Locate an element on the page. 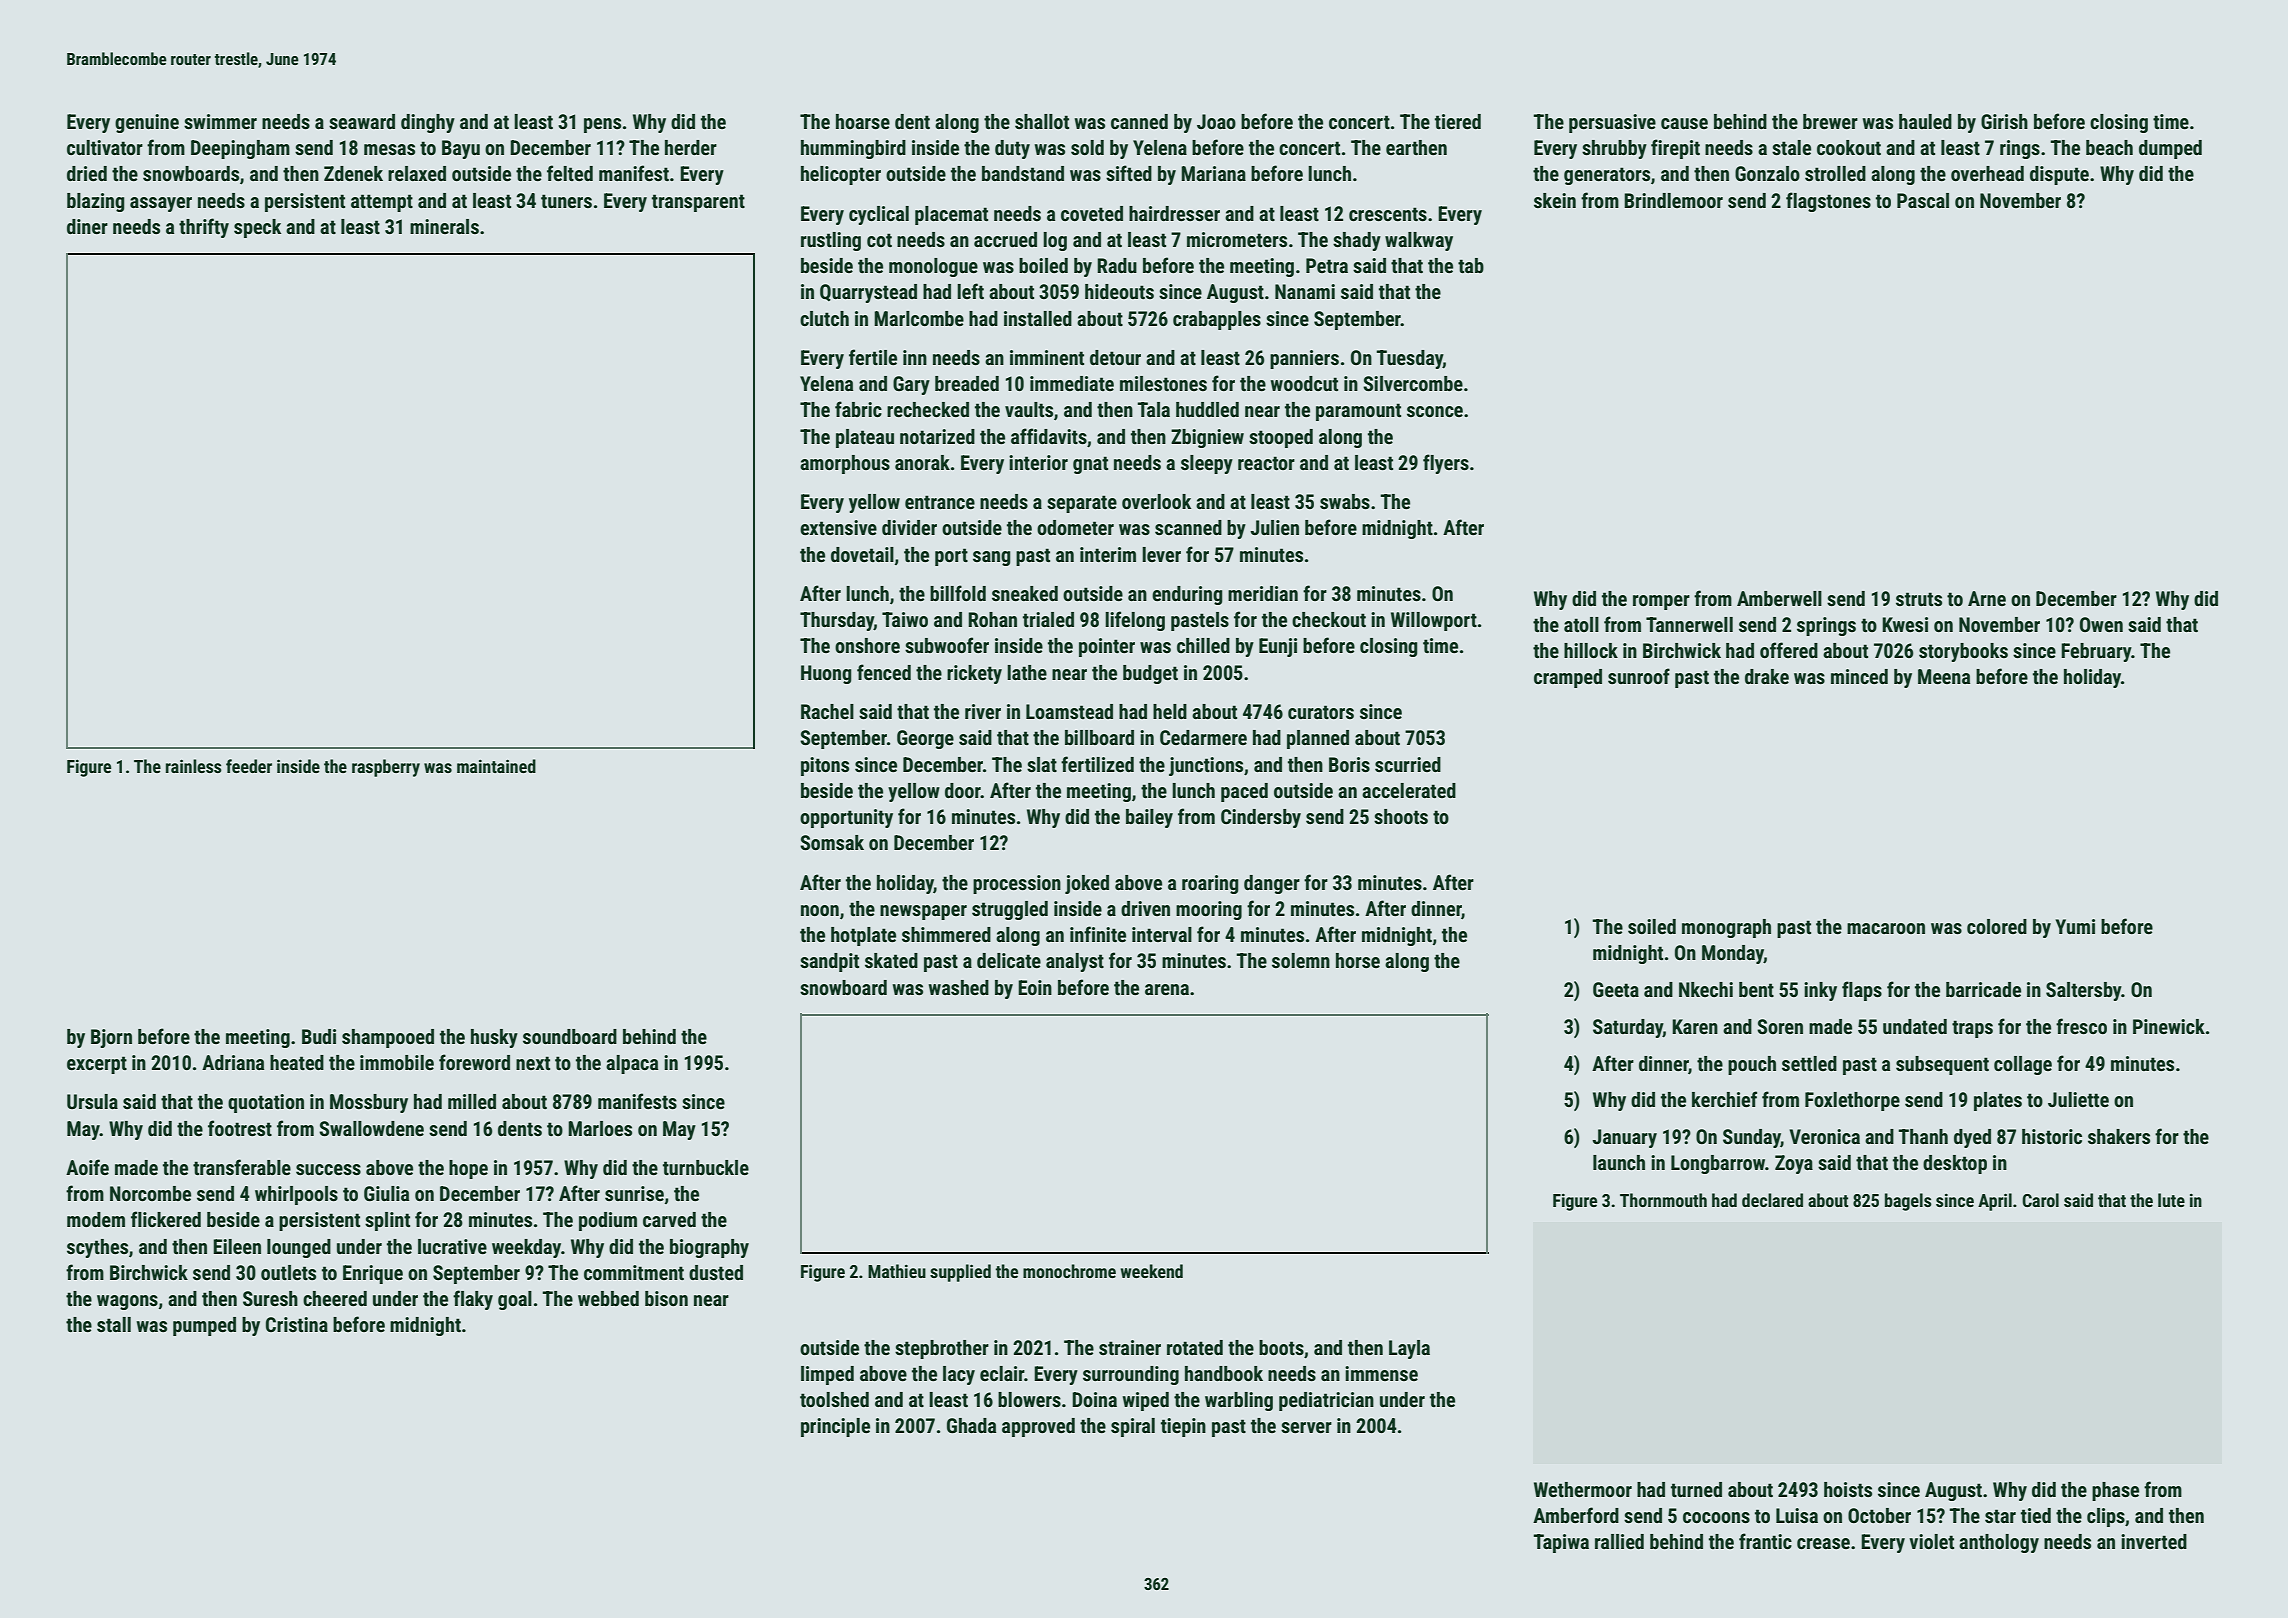 This document has width=2288, height=1618. Girish is located at coordinates (2004, 121).
